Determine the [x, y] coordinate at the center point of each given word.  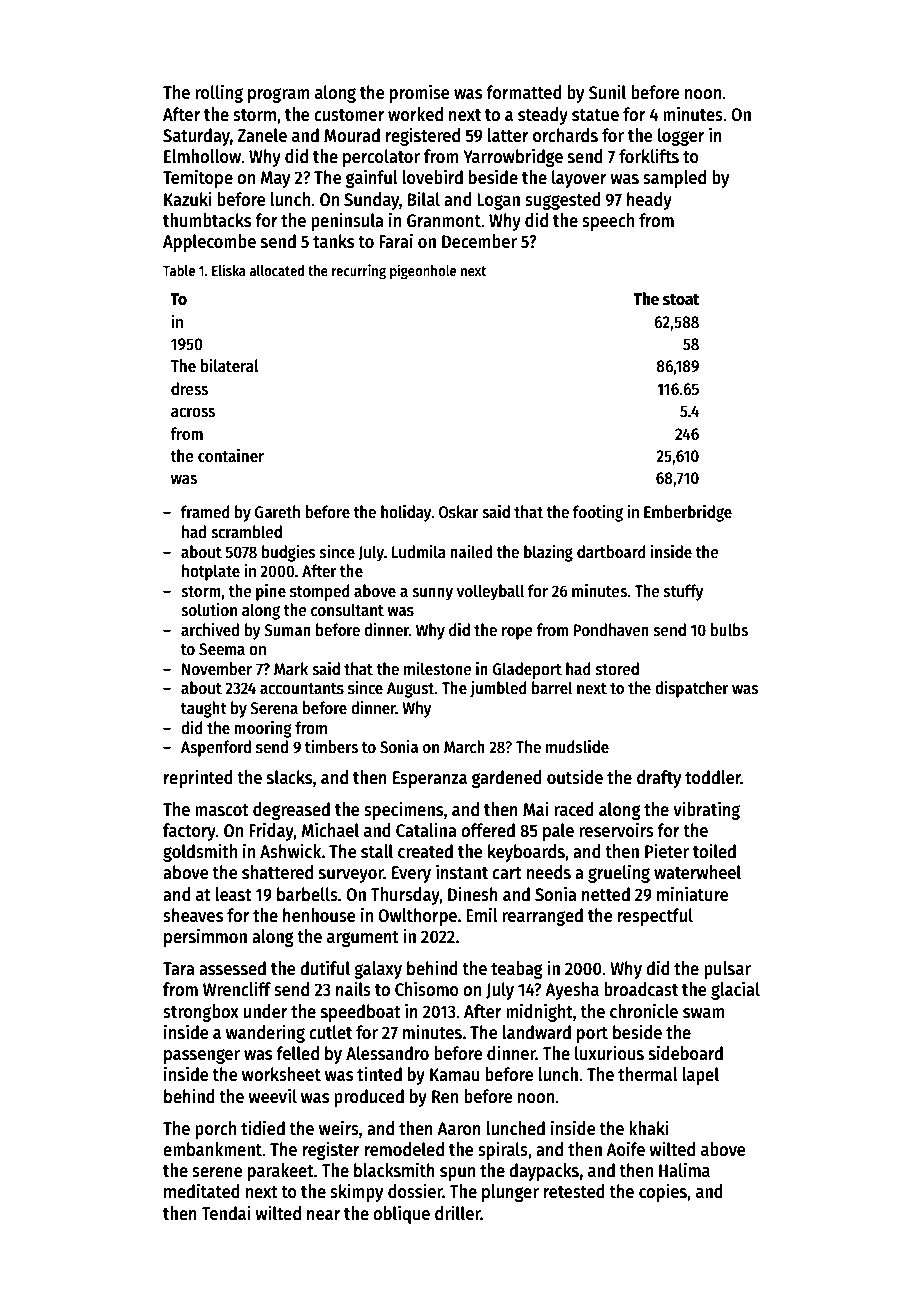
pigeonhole [423, 271]
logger [681, 137]
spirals [503, 1150]
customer [349, 115]
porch [215, 1130]
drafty [659, 779]
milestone [437, 669]
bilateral [230, 365]
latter [508, 135]
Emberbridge [688, 513]
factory [189, 832]
